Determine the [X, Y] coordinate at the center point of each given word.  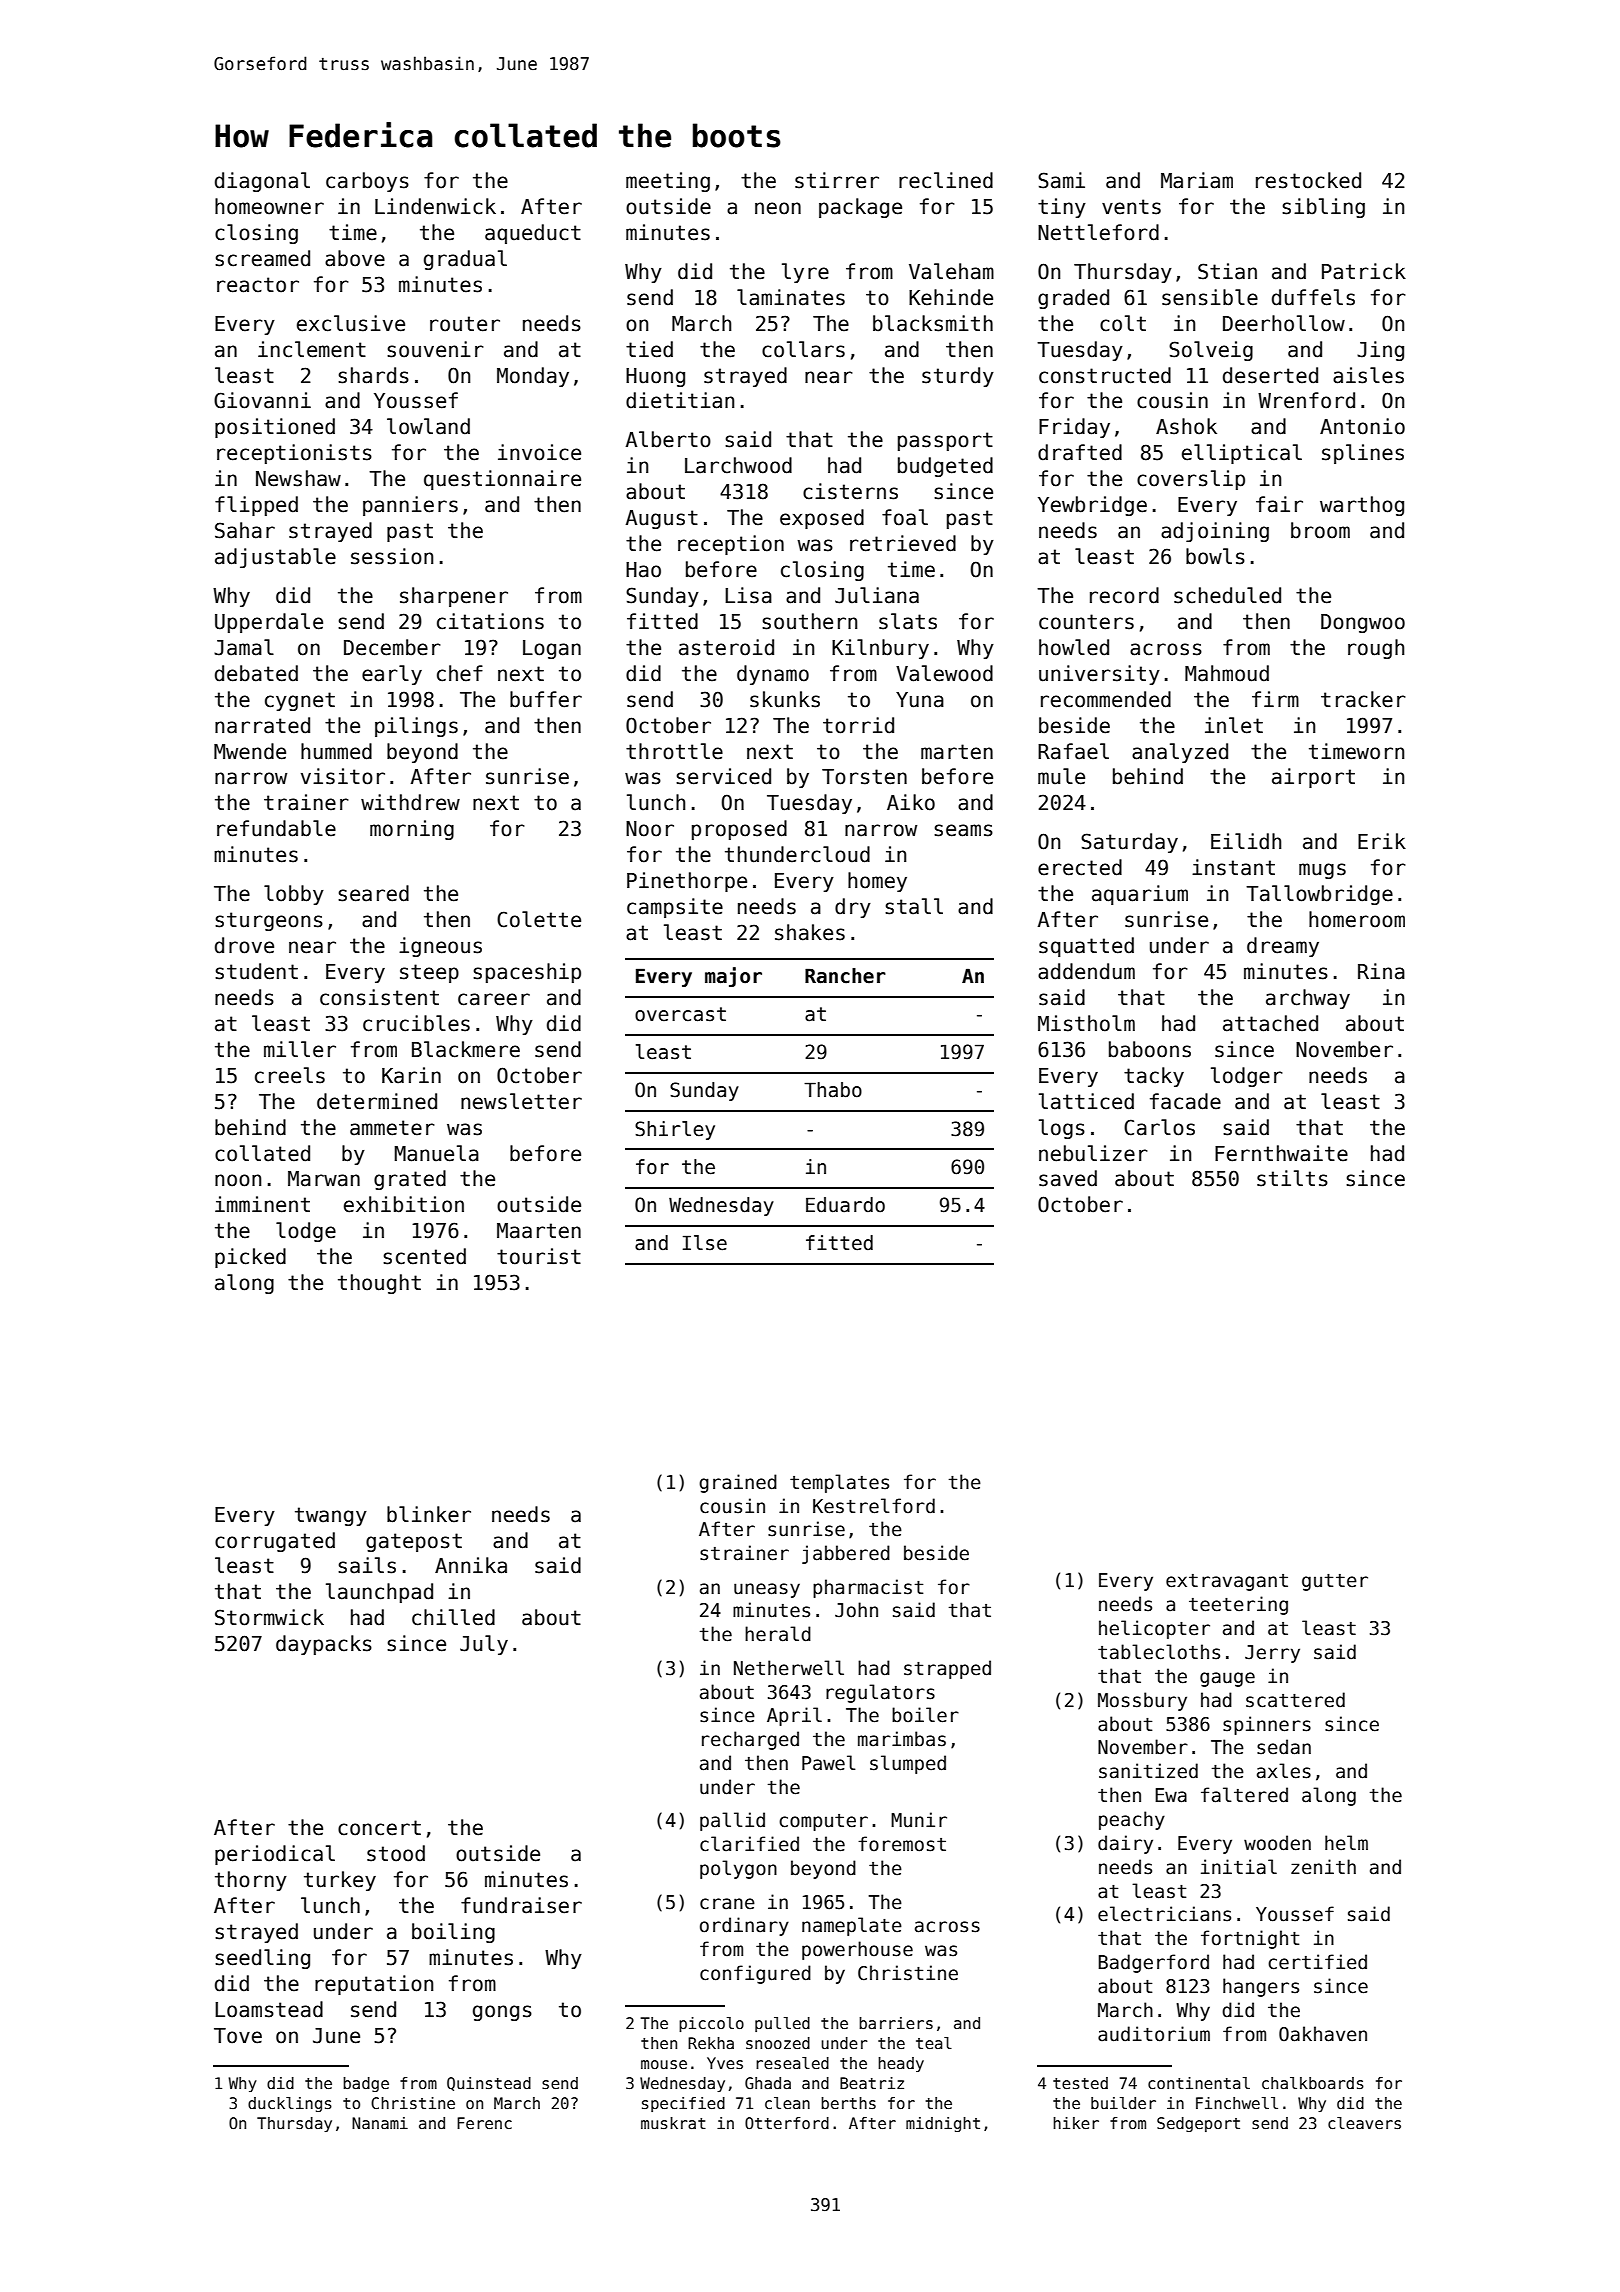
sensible [1210, 297]
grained [738, 1483]
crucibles [416, 1023]
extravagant [1227, 1582]
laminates [791, 297]
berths [848, 2103]
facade [1185, 1101]
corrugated [275, 1542]
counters [1086, 622]
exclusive [351, 323]
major [733, 977]
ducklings [290, 2104]
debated [256, 673]
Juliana [877, 595]
